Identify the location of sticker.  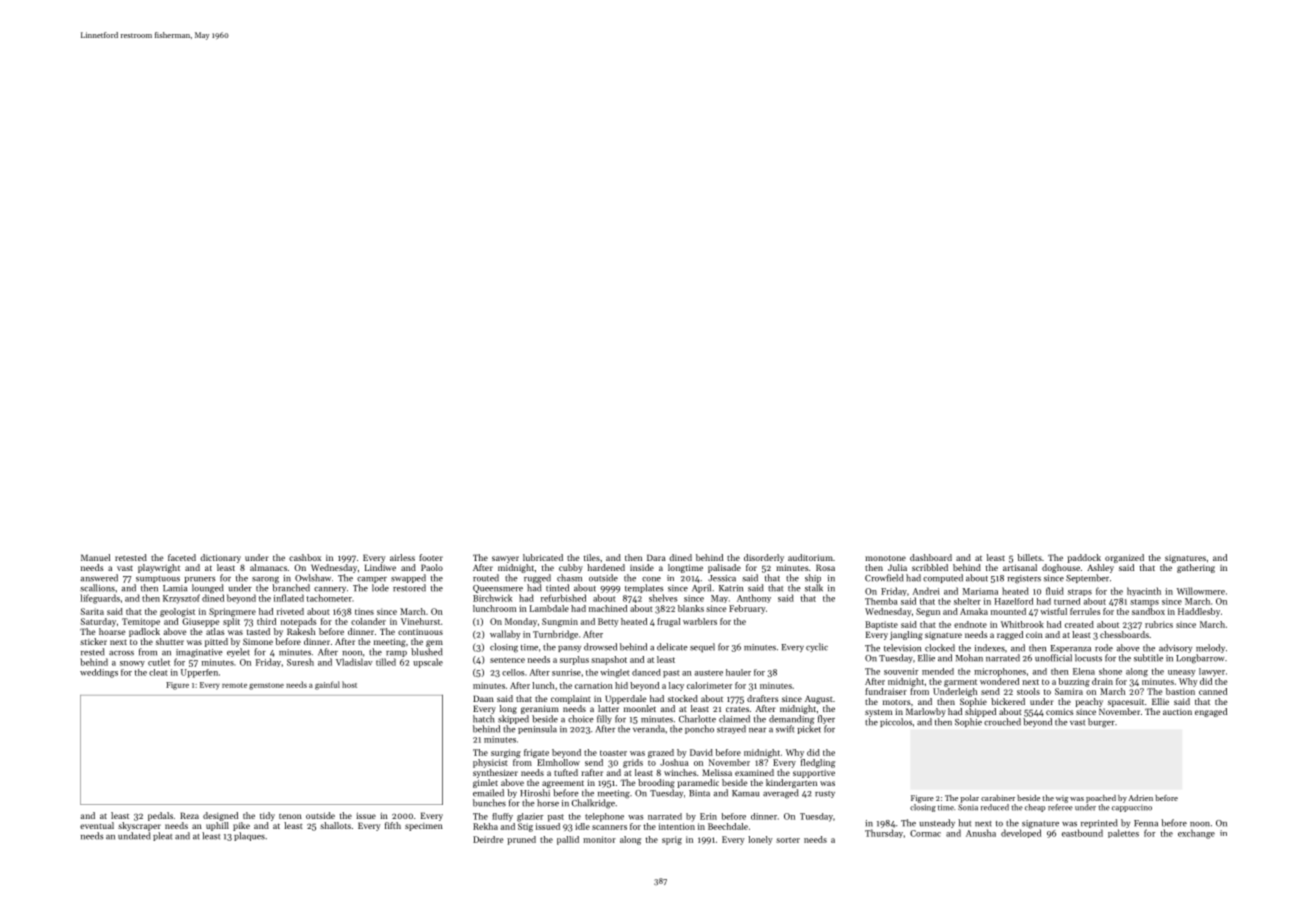
(93, 641).
